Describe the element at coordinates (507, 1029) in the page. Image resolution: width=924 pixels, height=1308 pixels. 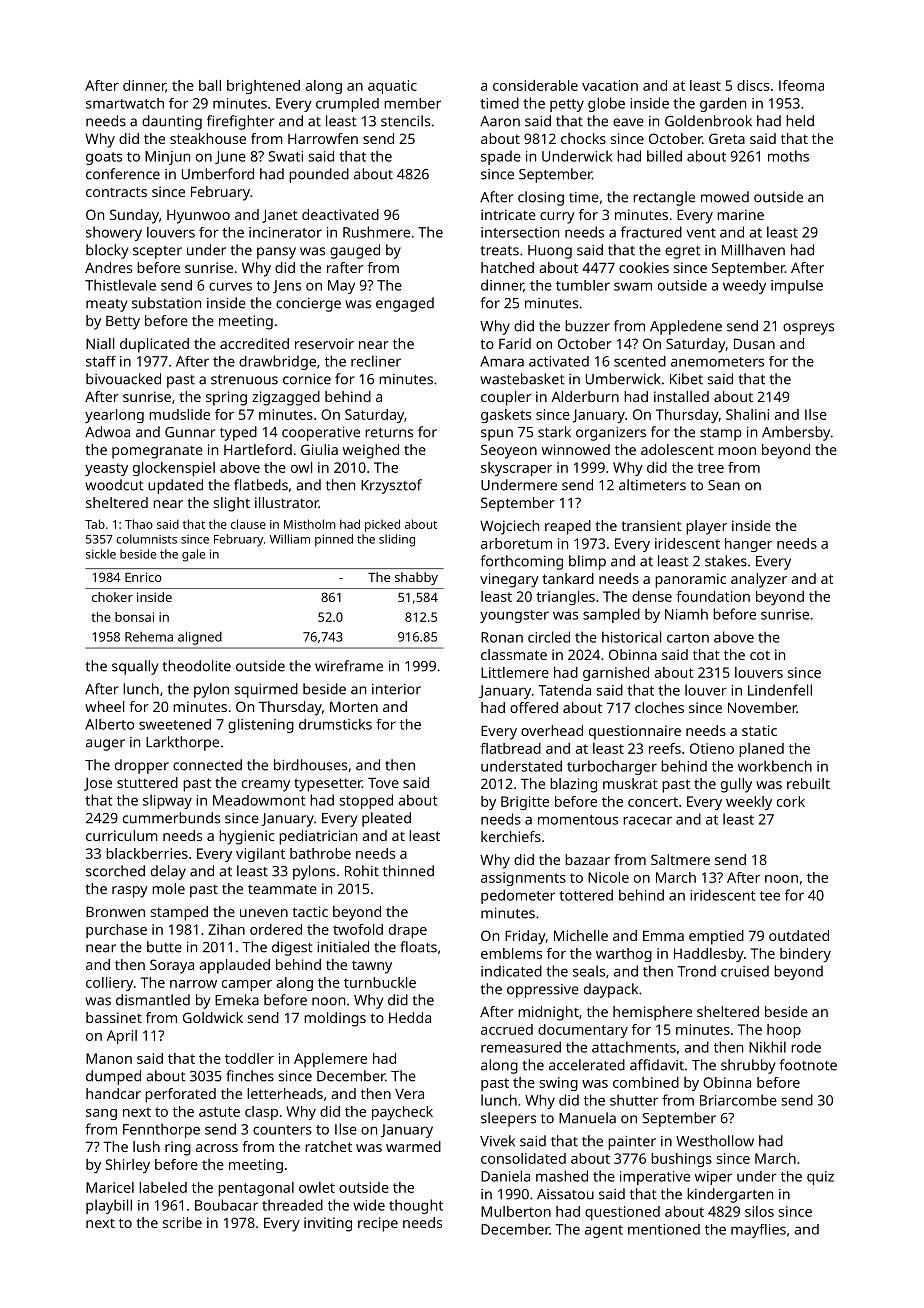
I see `accrued` at that location.
